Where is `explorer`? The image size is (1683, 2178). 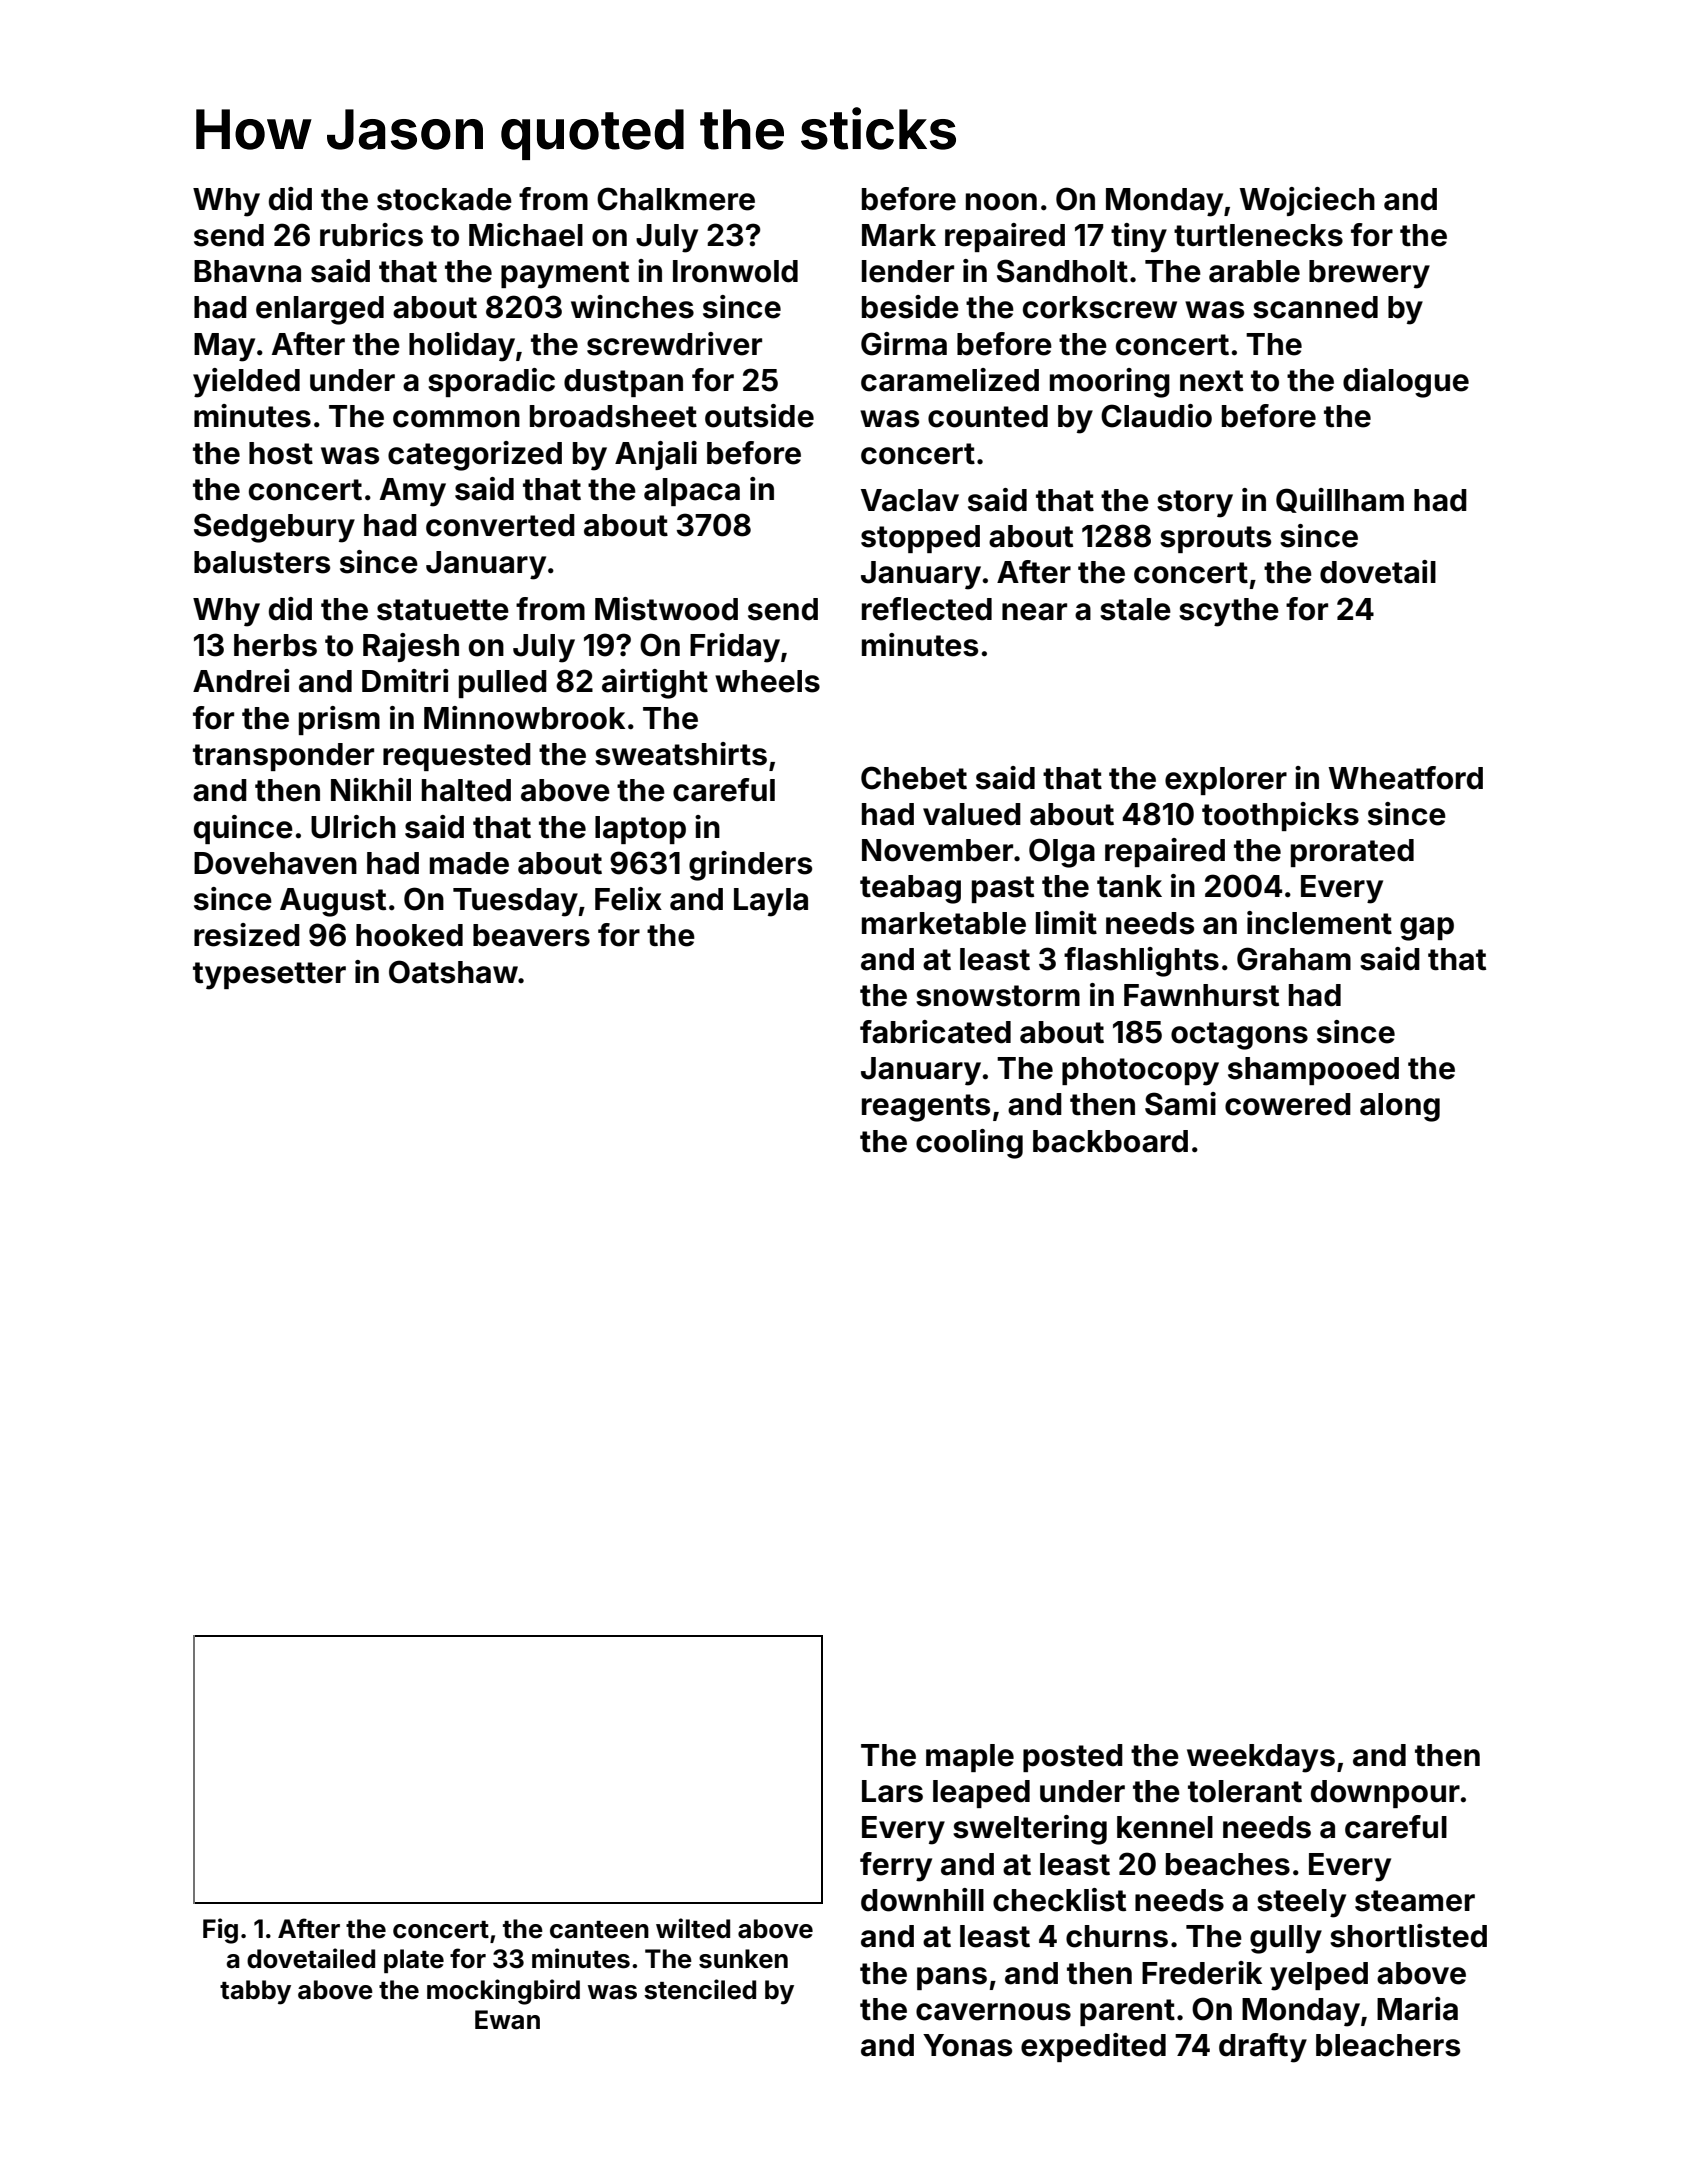 explorer is located at coordinates (1226, 781).
